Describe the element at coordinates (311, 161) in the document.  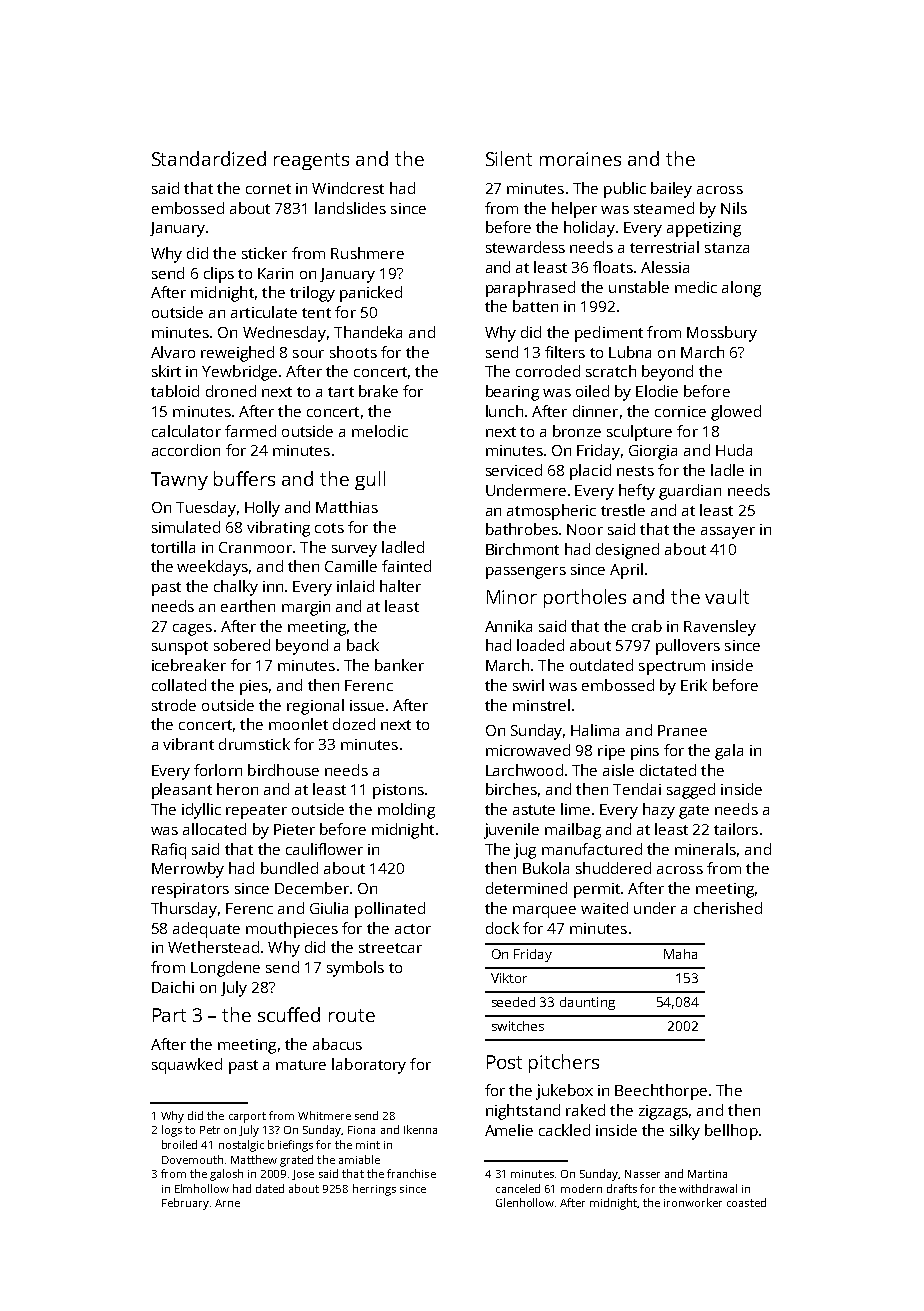
I see `reagents` at that location.
